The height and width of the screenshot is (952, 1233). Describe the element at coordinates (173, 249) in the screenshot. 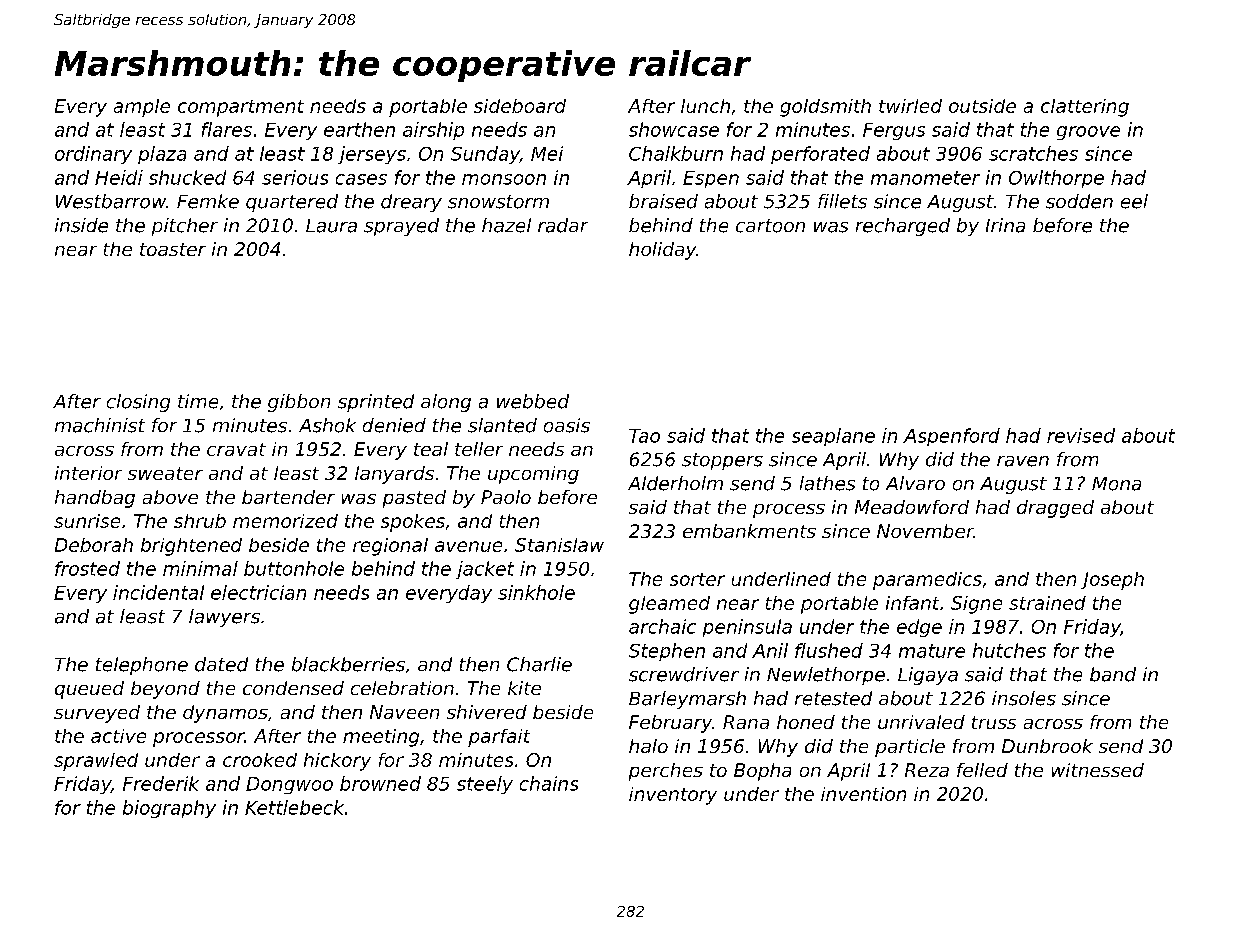

I see `toaster` at that location.
